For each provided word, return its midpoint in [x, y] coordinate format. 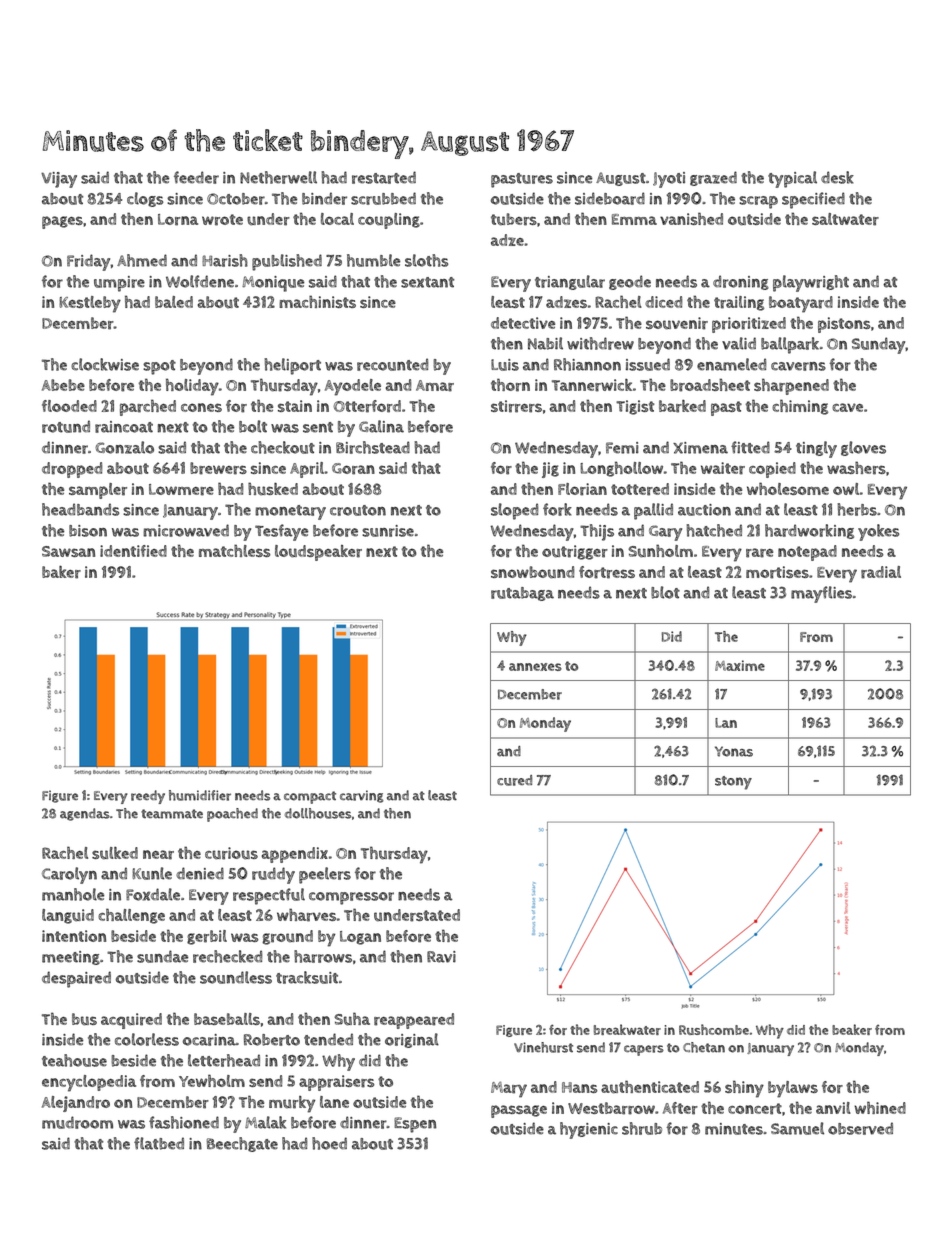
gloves [863, 448]
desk [837, 177]
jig [550, 470]
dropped [72, 470]
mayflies [821, 594]
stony [733, 783]
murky [292, 1104]
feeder [196, 177]
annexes [535, 667]
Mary [509, 1089]
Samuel [797, 1128]
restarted [384, 177]
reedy [148, 797]
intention [74, 936]
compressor [351, 898]
